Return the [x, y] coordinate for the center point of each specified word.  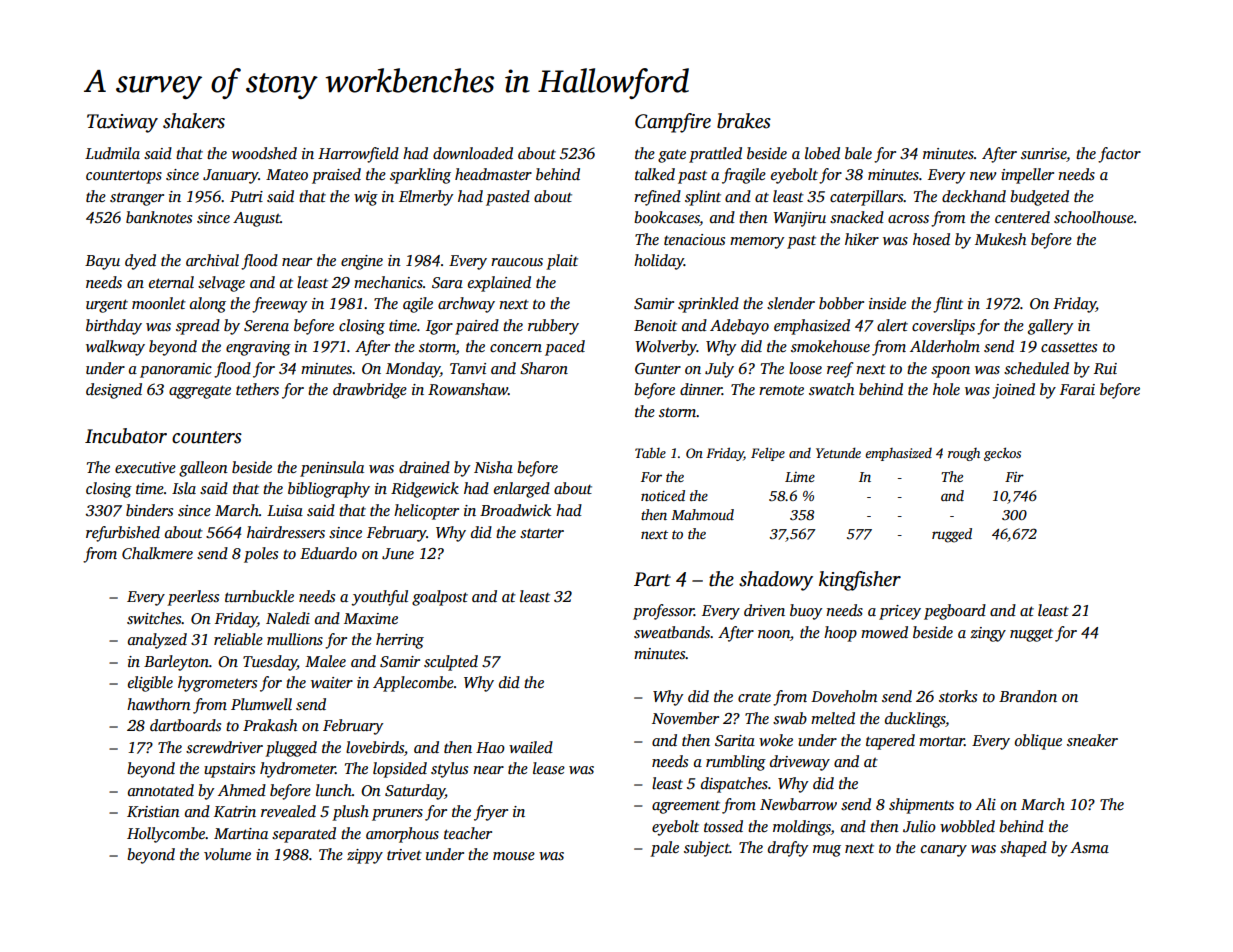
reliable [238, 639]
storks [958, 696]
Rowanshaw [468, 389]
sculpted [451, 663]
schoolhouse [1094, 217]
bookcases [667, 218]
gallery [1050, 327]
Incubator [126, 436]
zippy [365, 856]
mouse [514, 856]
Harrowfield [358, 155]
